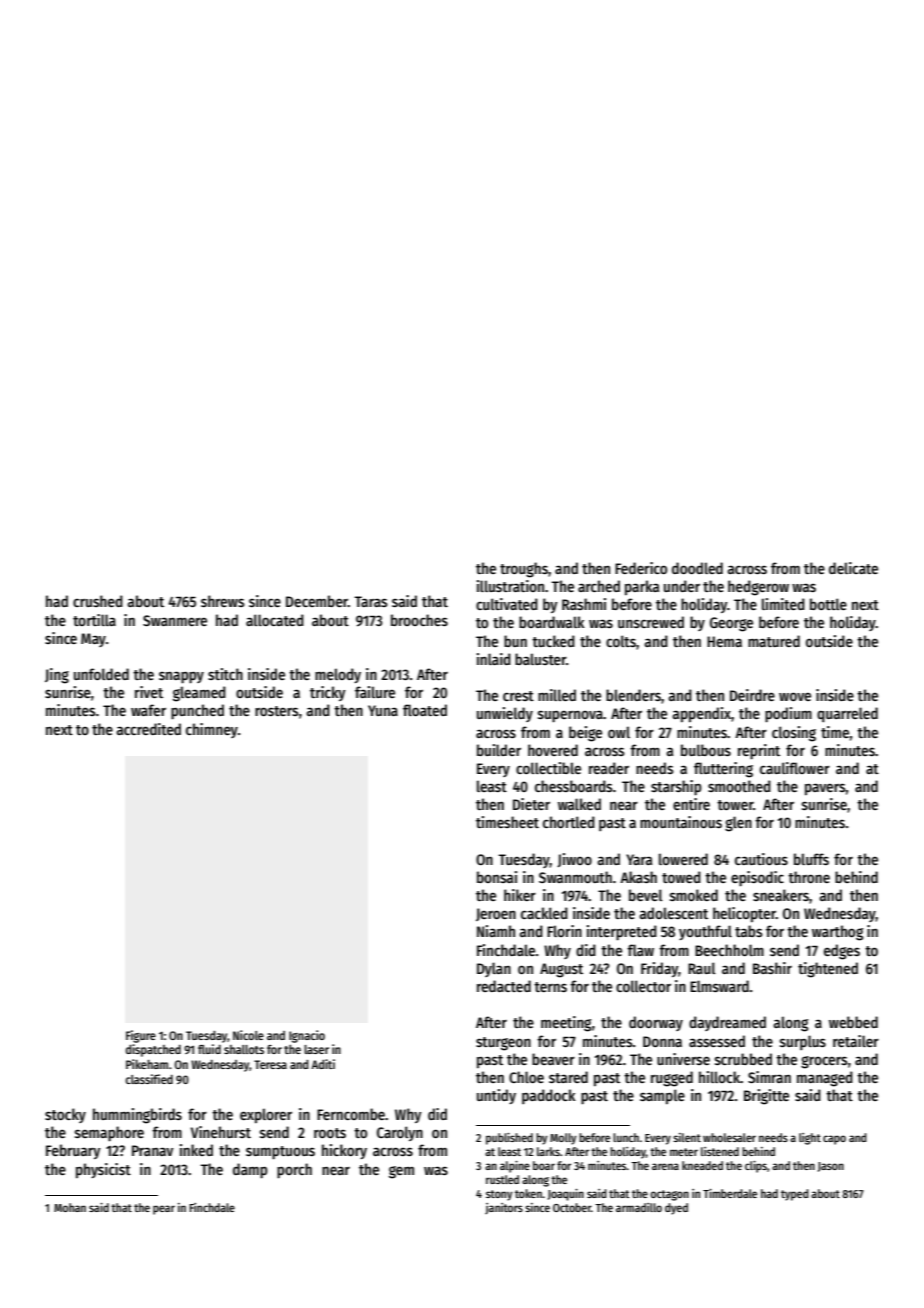 Image resolution: width=924 pixels, height=1308 pixels. What do you see at coordinates (148, 729) in the page?
I see `accredited` at bounding box center [148, 729].
